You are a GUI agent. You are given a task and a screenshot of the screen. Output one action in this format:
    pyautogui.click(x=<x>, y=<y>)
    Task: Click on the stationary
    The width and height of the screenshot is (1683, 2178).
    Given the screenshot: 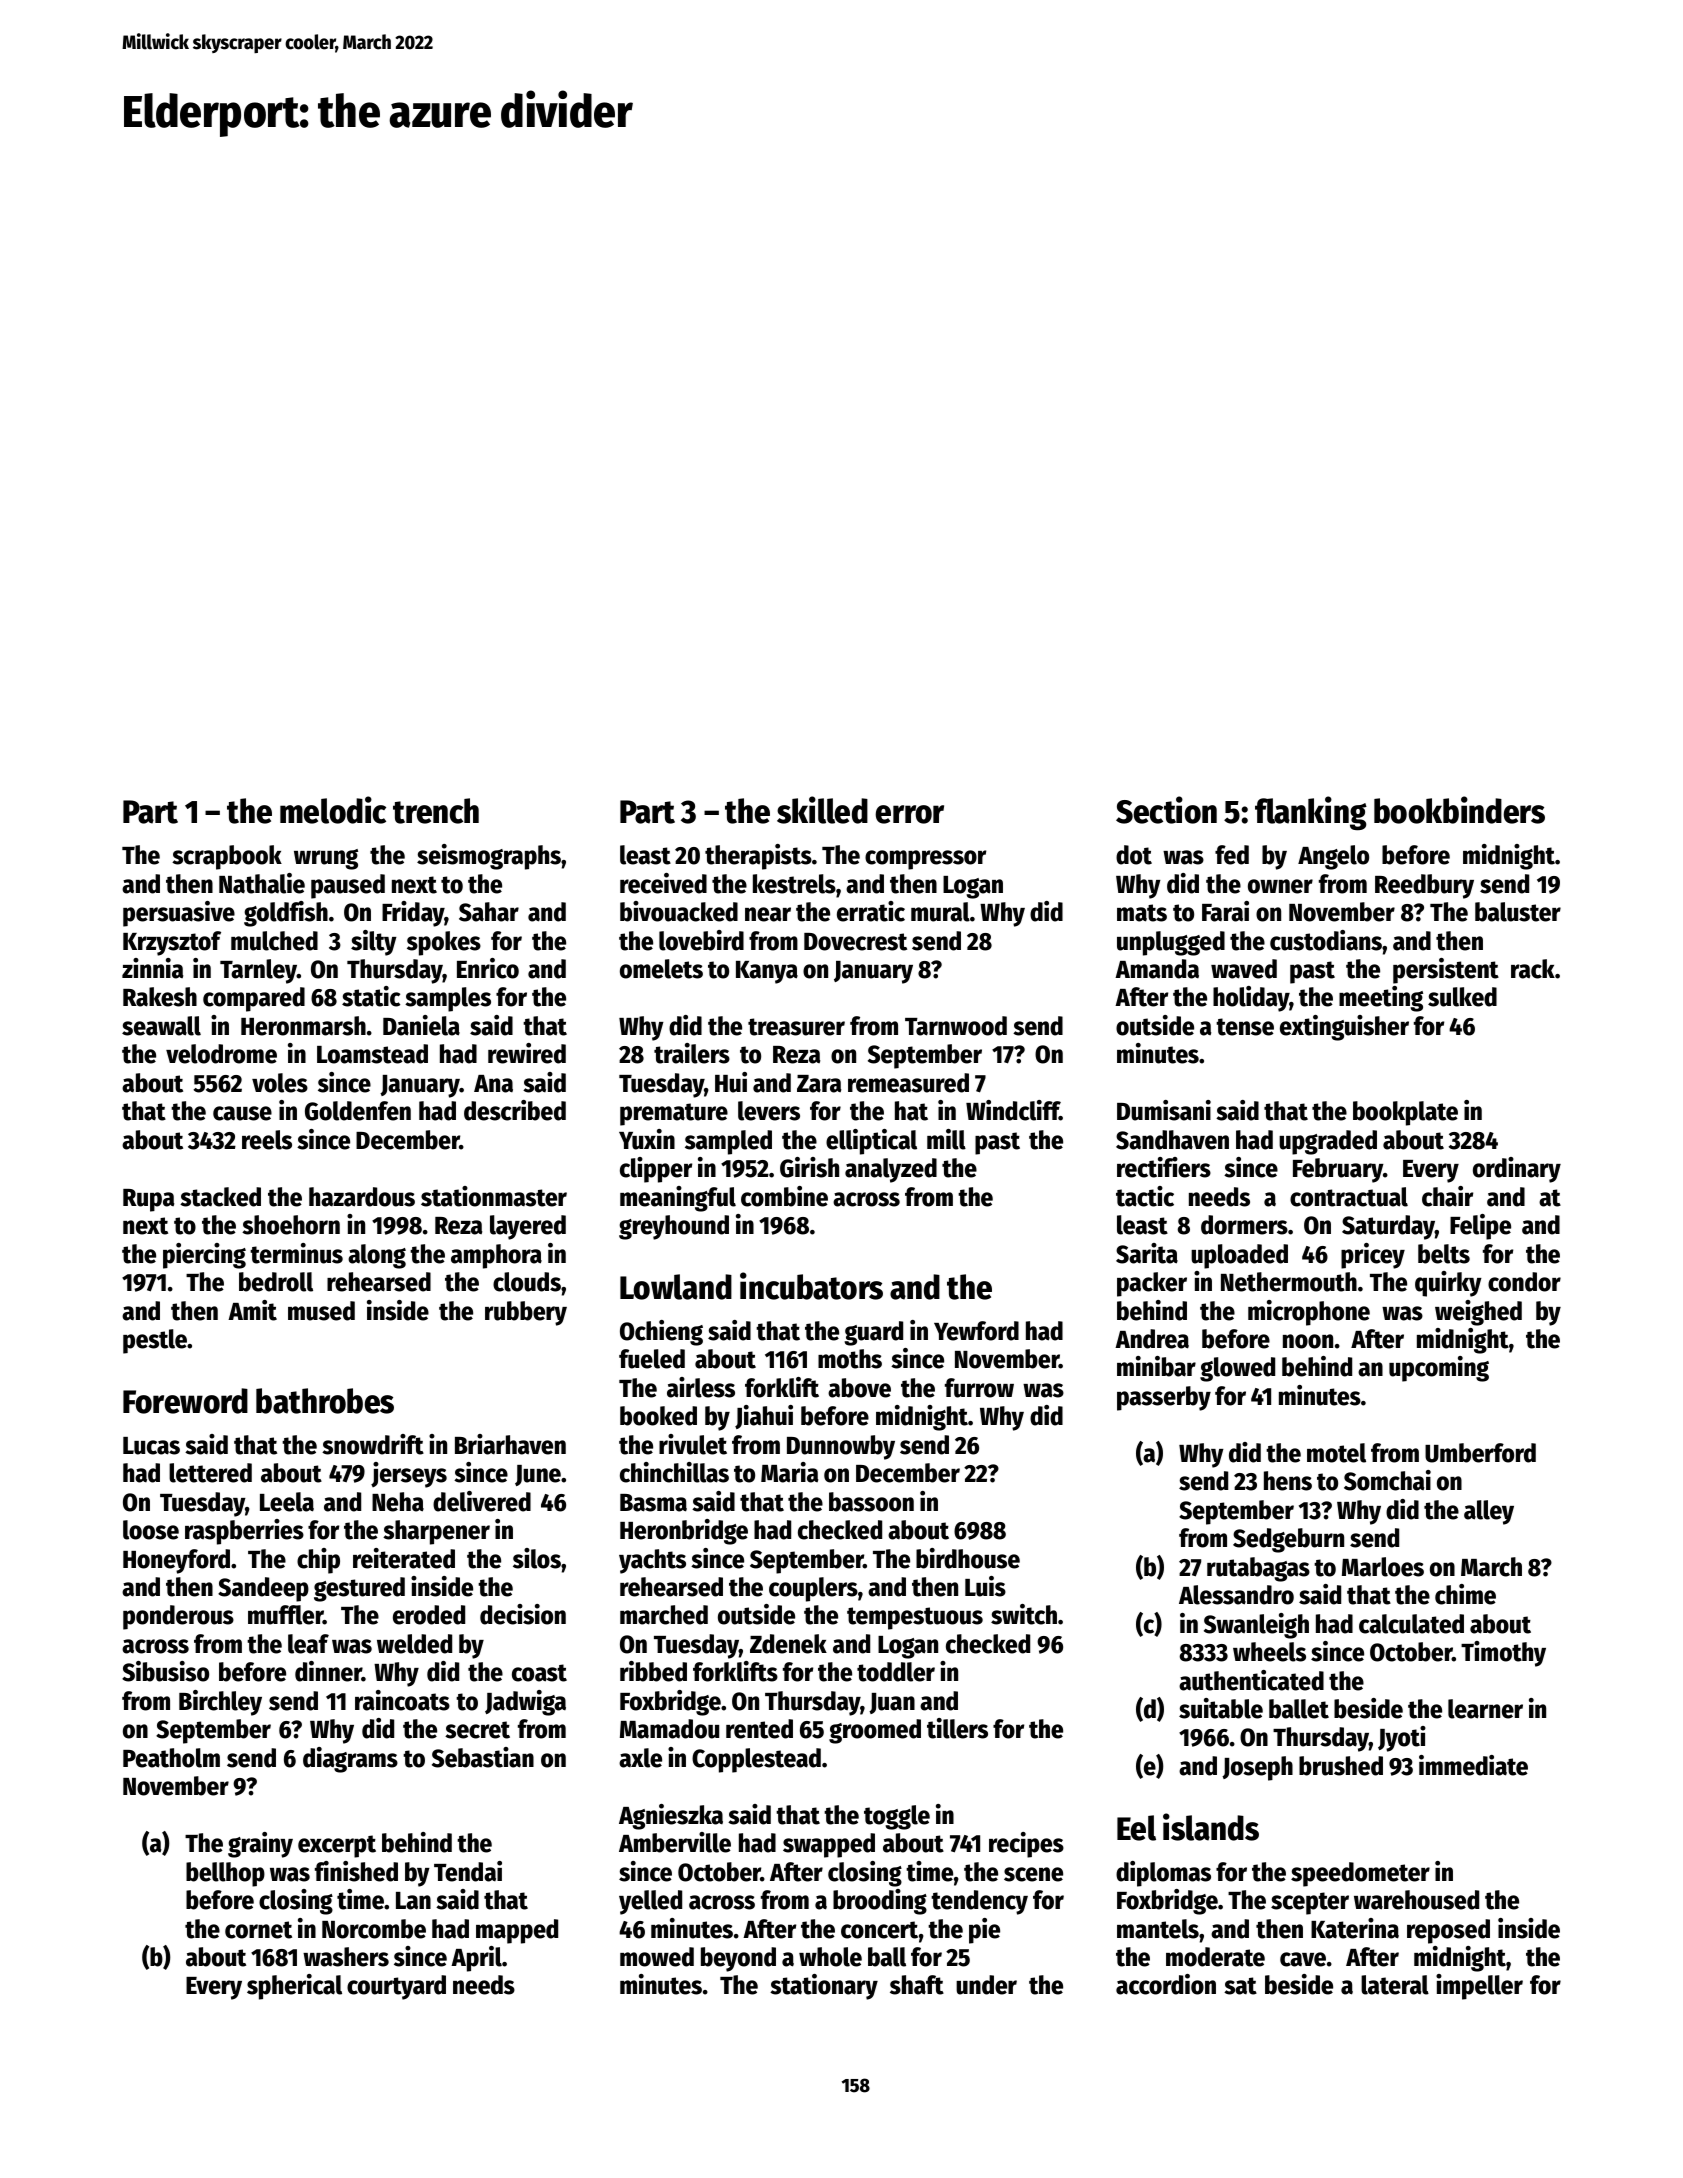 What is the action you would take?
    pyautogui.click(x=824, y=1987)
